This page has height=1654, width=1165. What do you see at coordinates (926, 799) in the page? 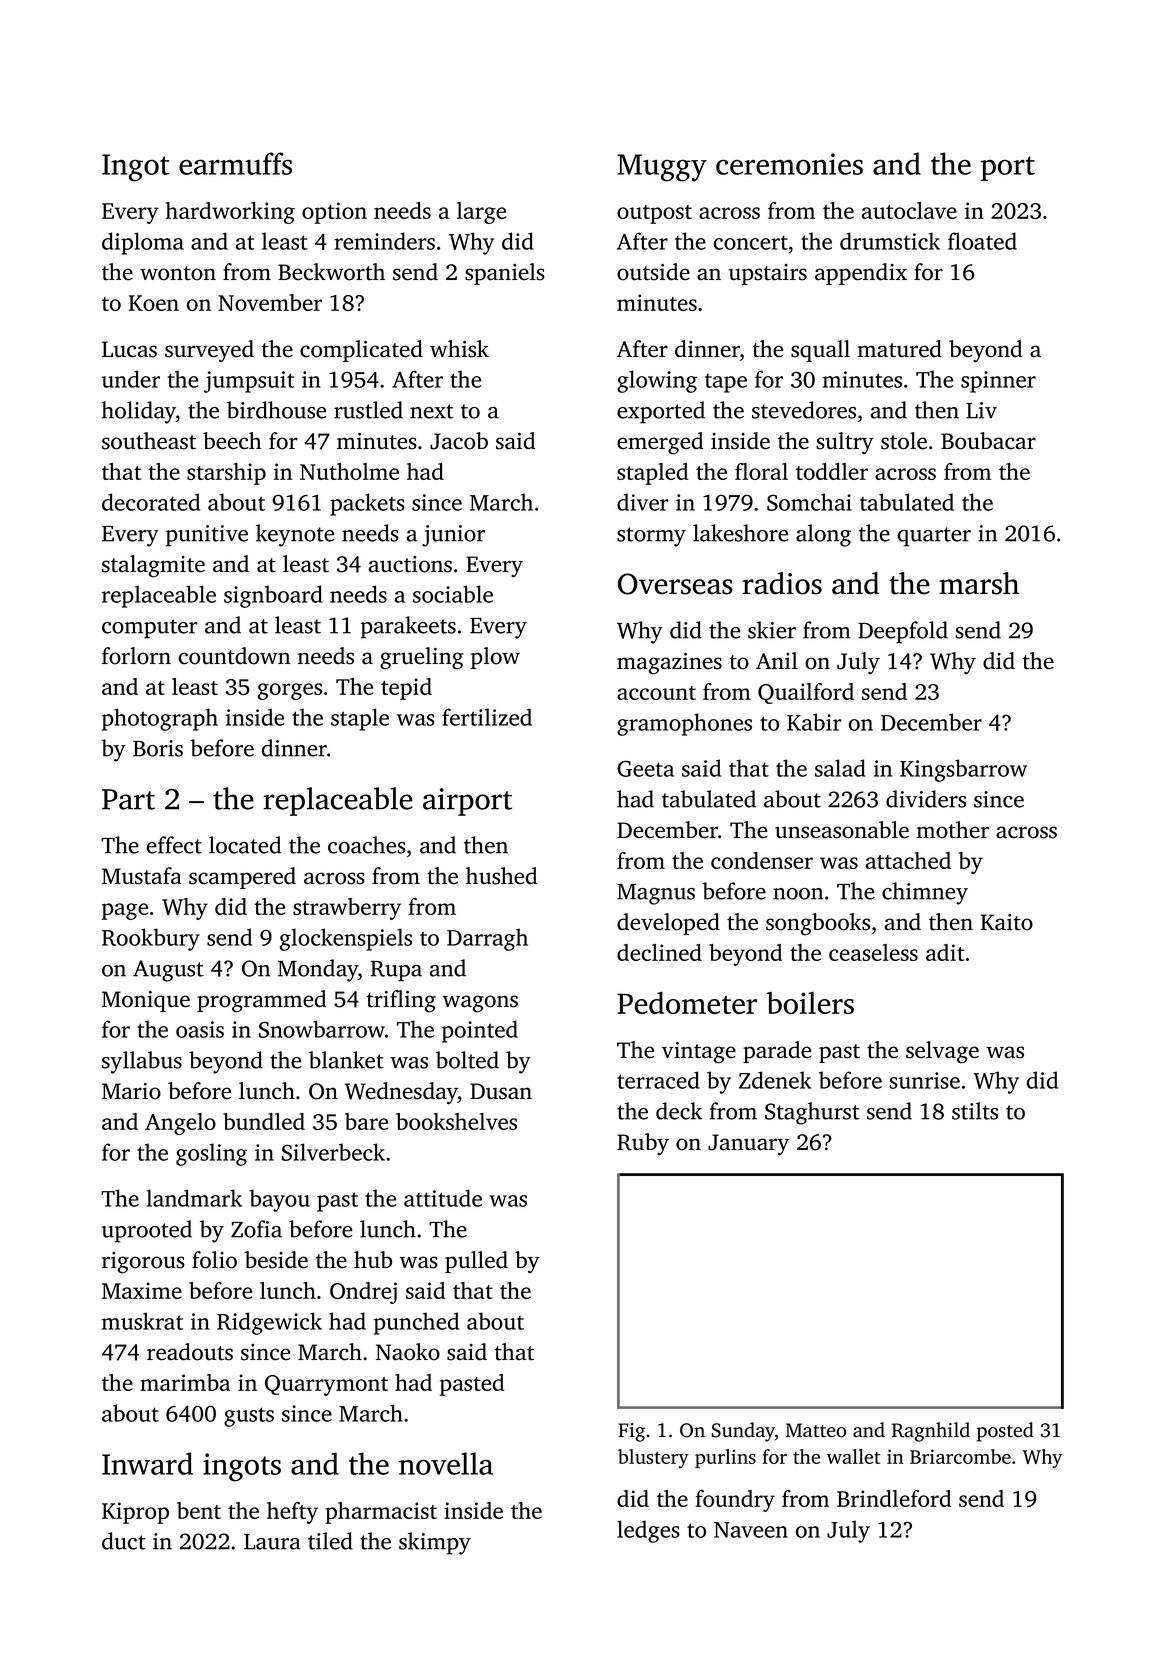
I see `dividers` at bounding box center [926, 799].
